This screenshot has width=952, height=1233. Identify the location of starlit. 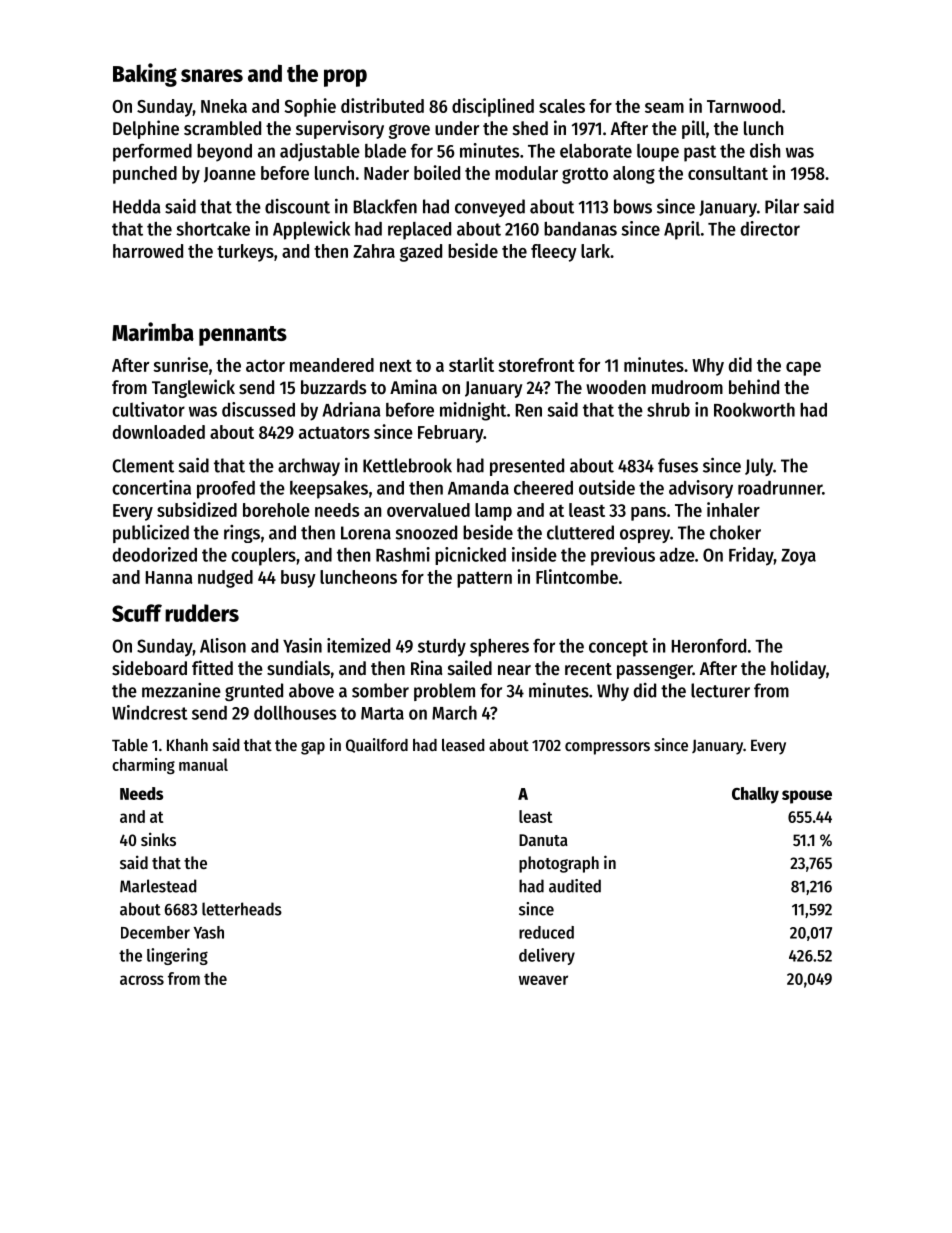
(471, 364).
